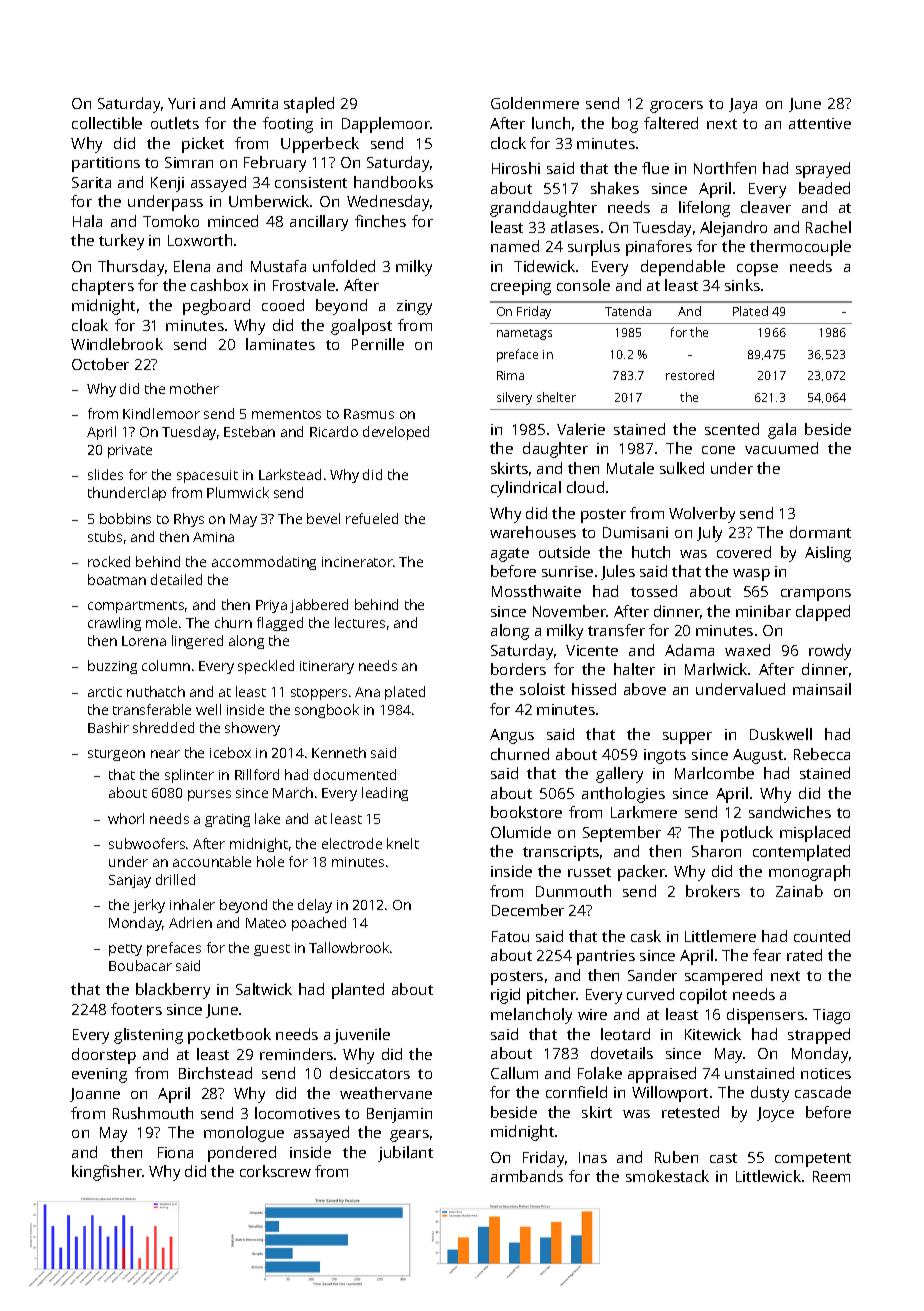  Describe the element at coordinates (125, 950) in the document. I see `petty` at that location.
